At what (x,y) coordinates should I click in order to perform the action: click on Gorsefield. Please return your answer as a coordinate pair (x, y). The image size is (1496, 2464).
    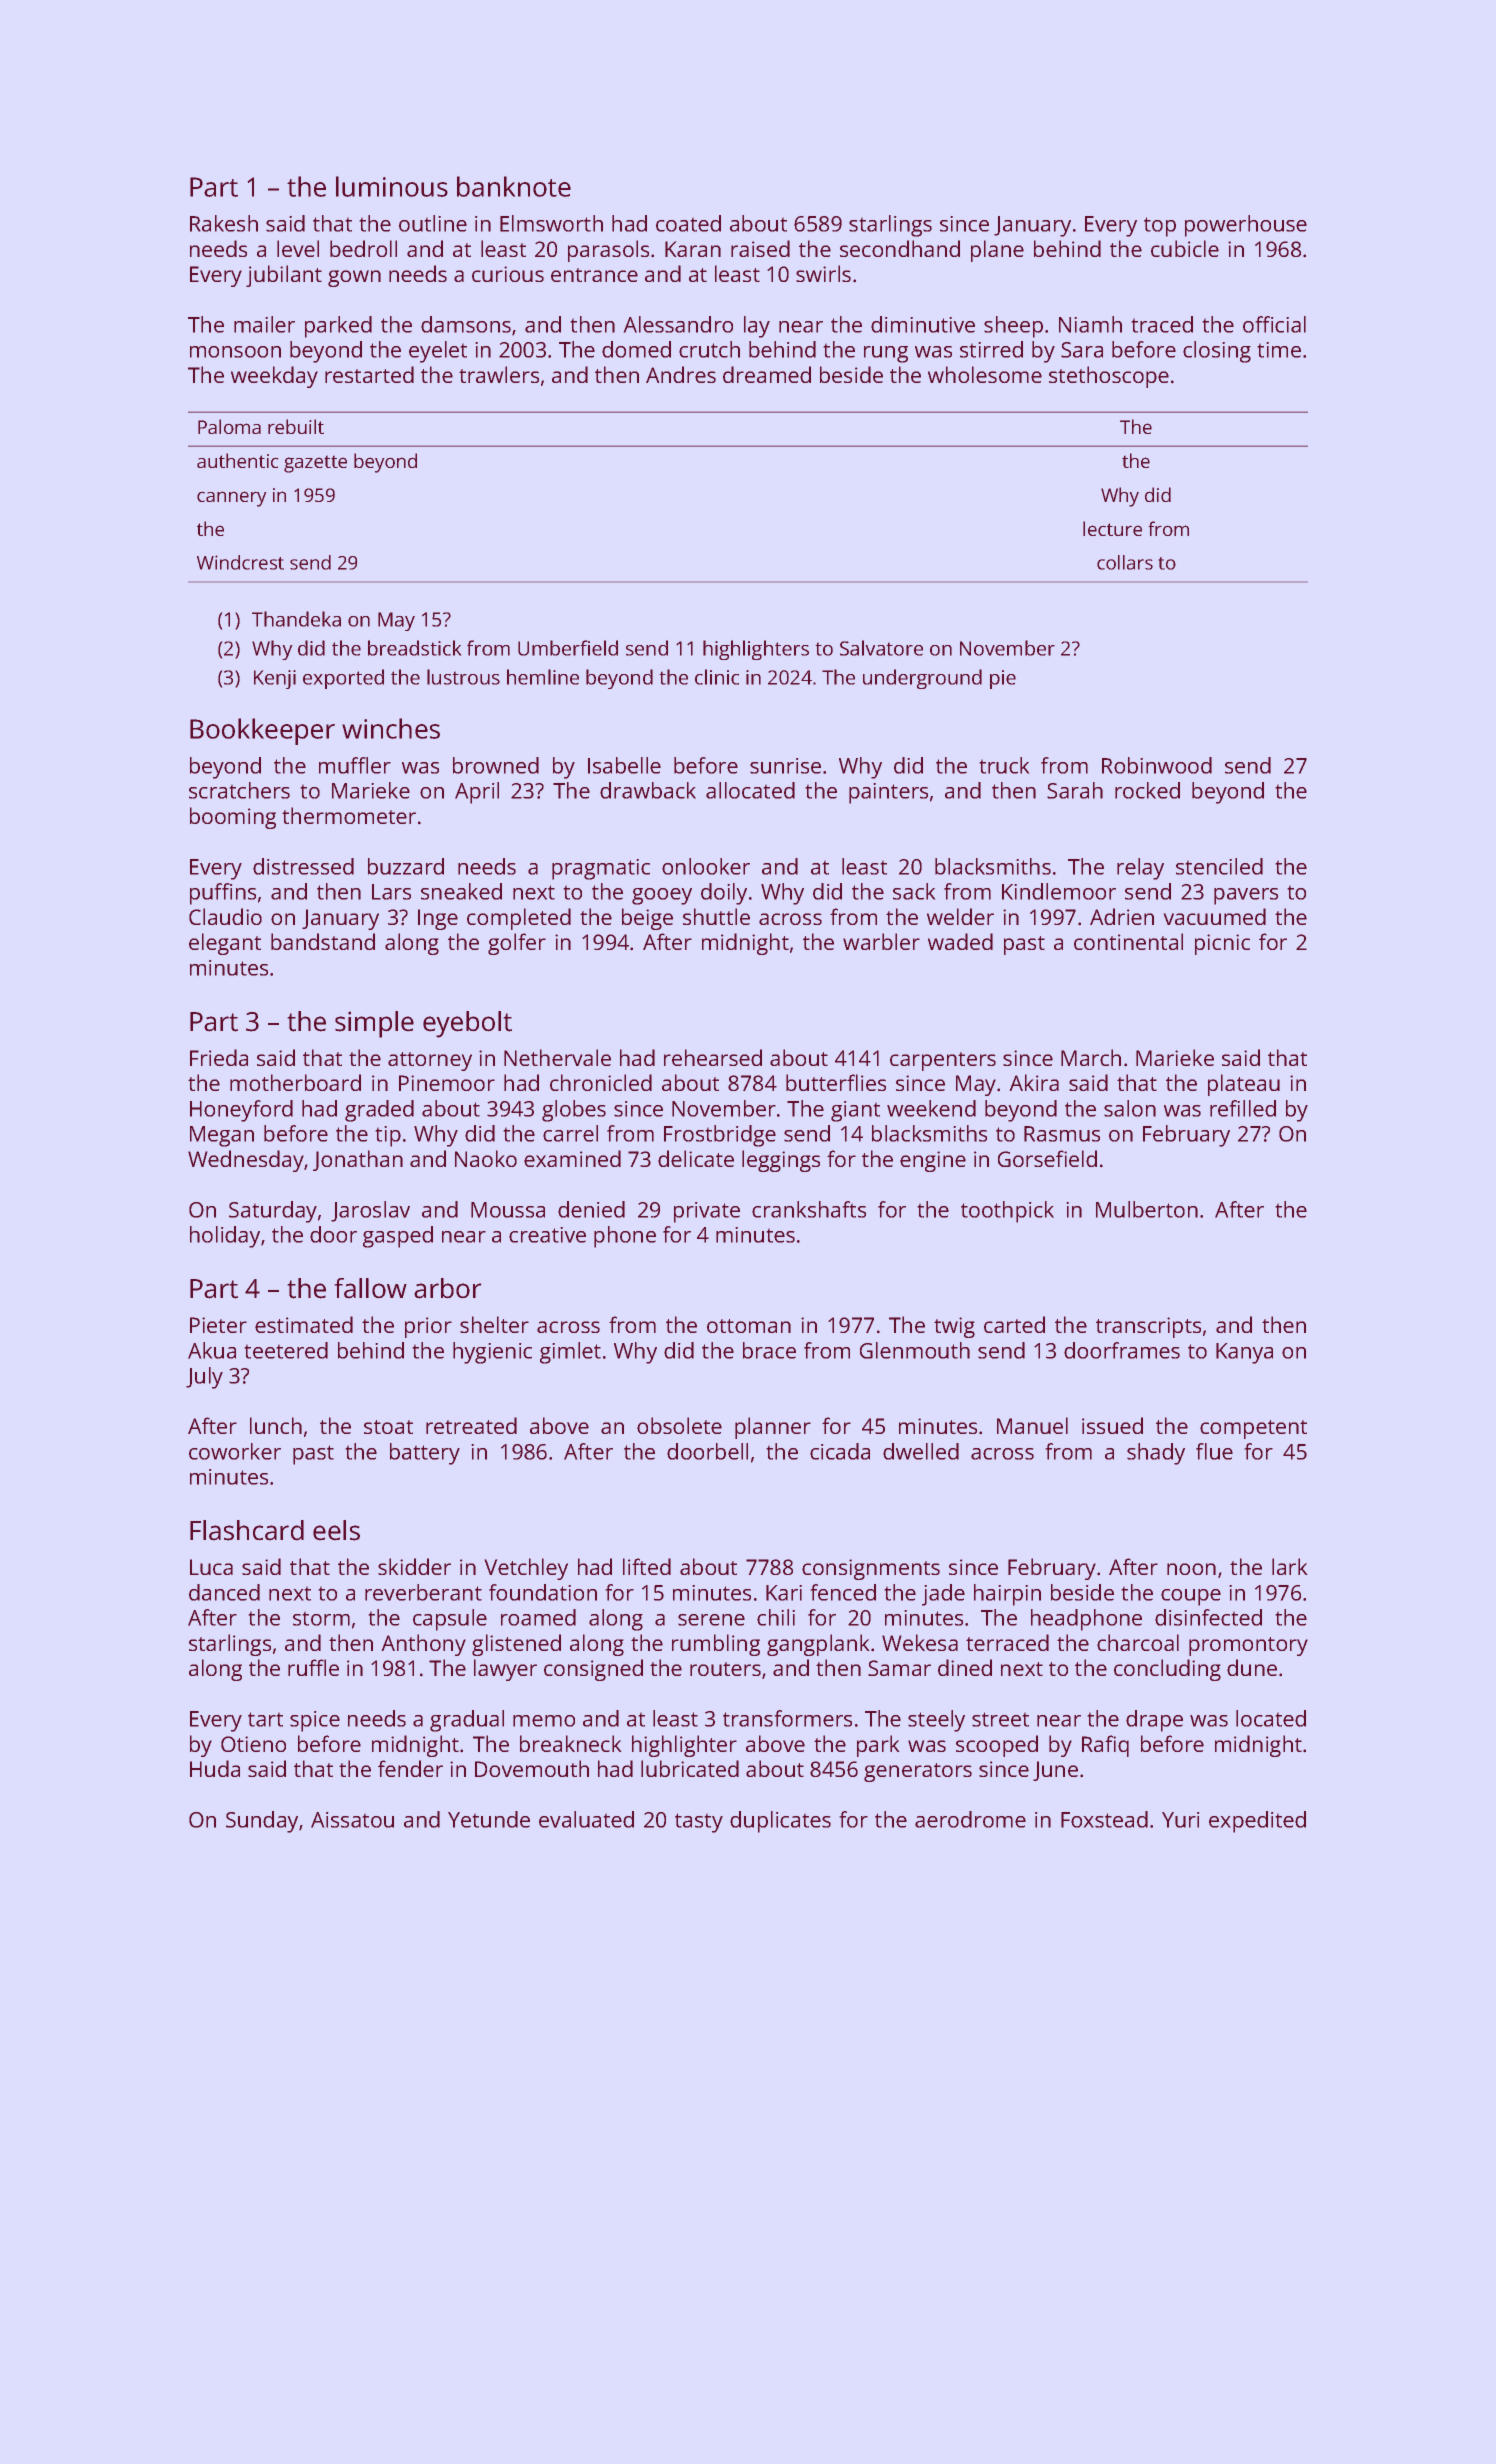
    Looking at the image, I should click on (1047, 1158).
